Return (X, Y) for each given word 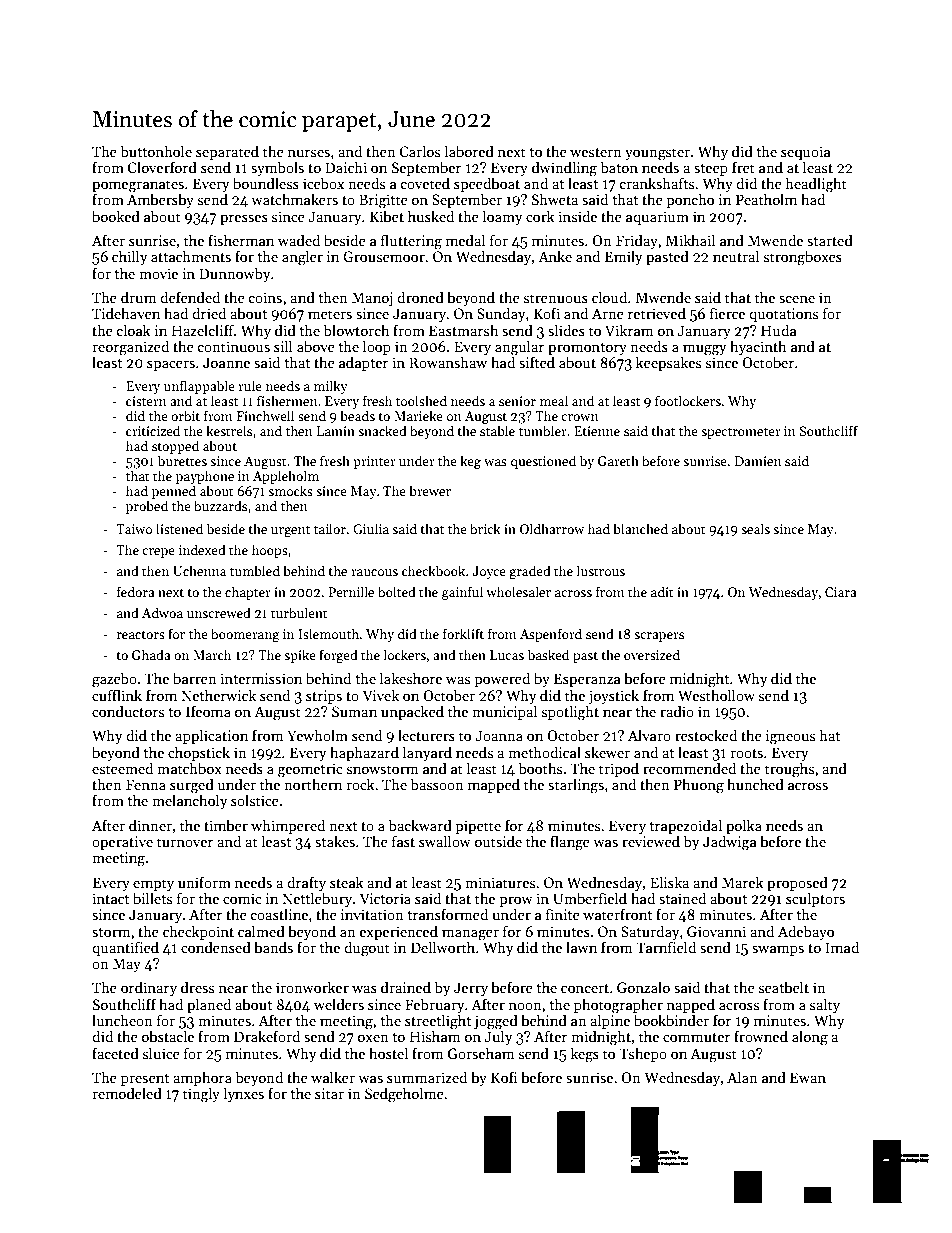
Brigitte (383, 201)
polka (744, 826)
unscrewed (219, 612)
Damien (758, 461)
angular (519, 348)
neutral (736, 256)
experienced (399, 932)
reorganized (130, 348)
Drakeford (267, 1036)
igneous (790, 737)
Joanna (499, 735)
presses (244, 219)
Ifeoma (208, 711)
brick (485, 528)
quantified (125, 948)
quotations (783, 315)
